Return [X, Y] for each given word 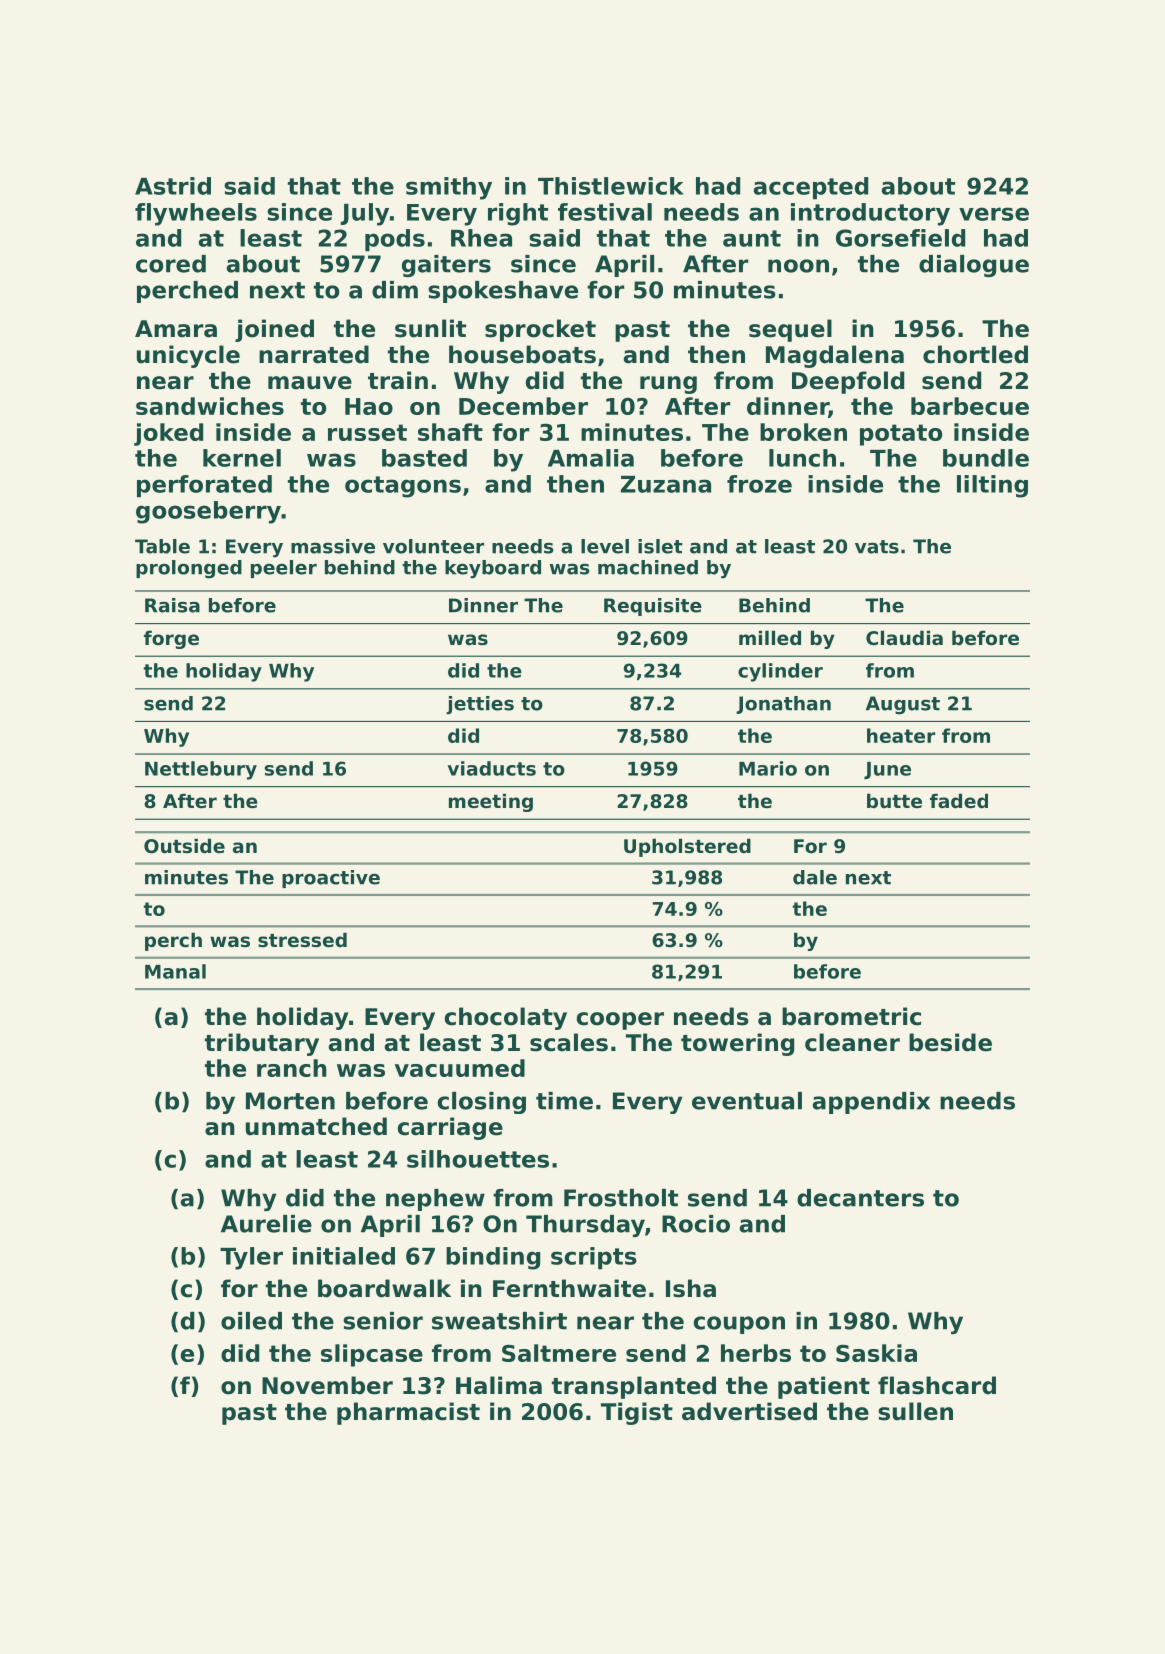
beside [950, 1042]
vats [877, 547]
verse [994, 214]
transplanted [634, 1387]
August [903, 705]
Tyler [251, 1258]
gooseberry [208, 512]
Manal [175, 971]
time [564, 1101]
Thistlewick [611, 186]
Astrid [173, 186]
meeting [491, 802]
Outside [184, 846]
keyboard [493, 569]
